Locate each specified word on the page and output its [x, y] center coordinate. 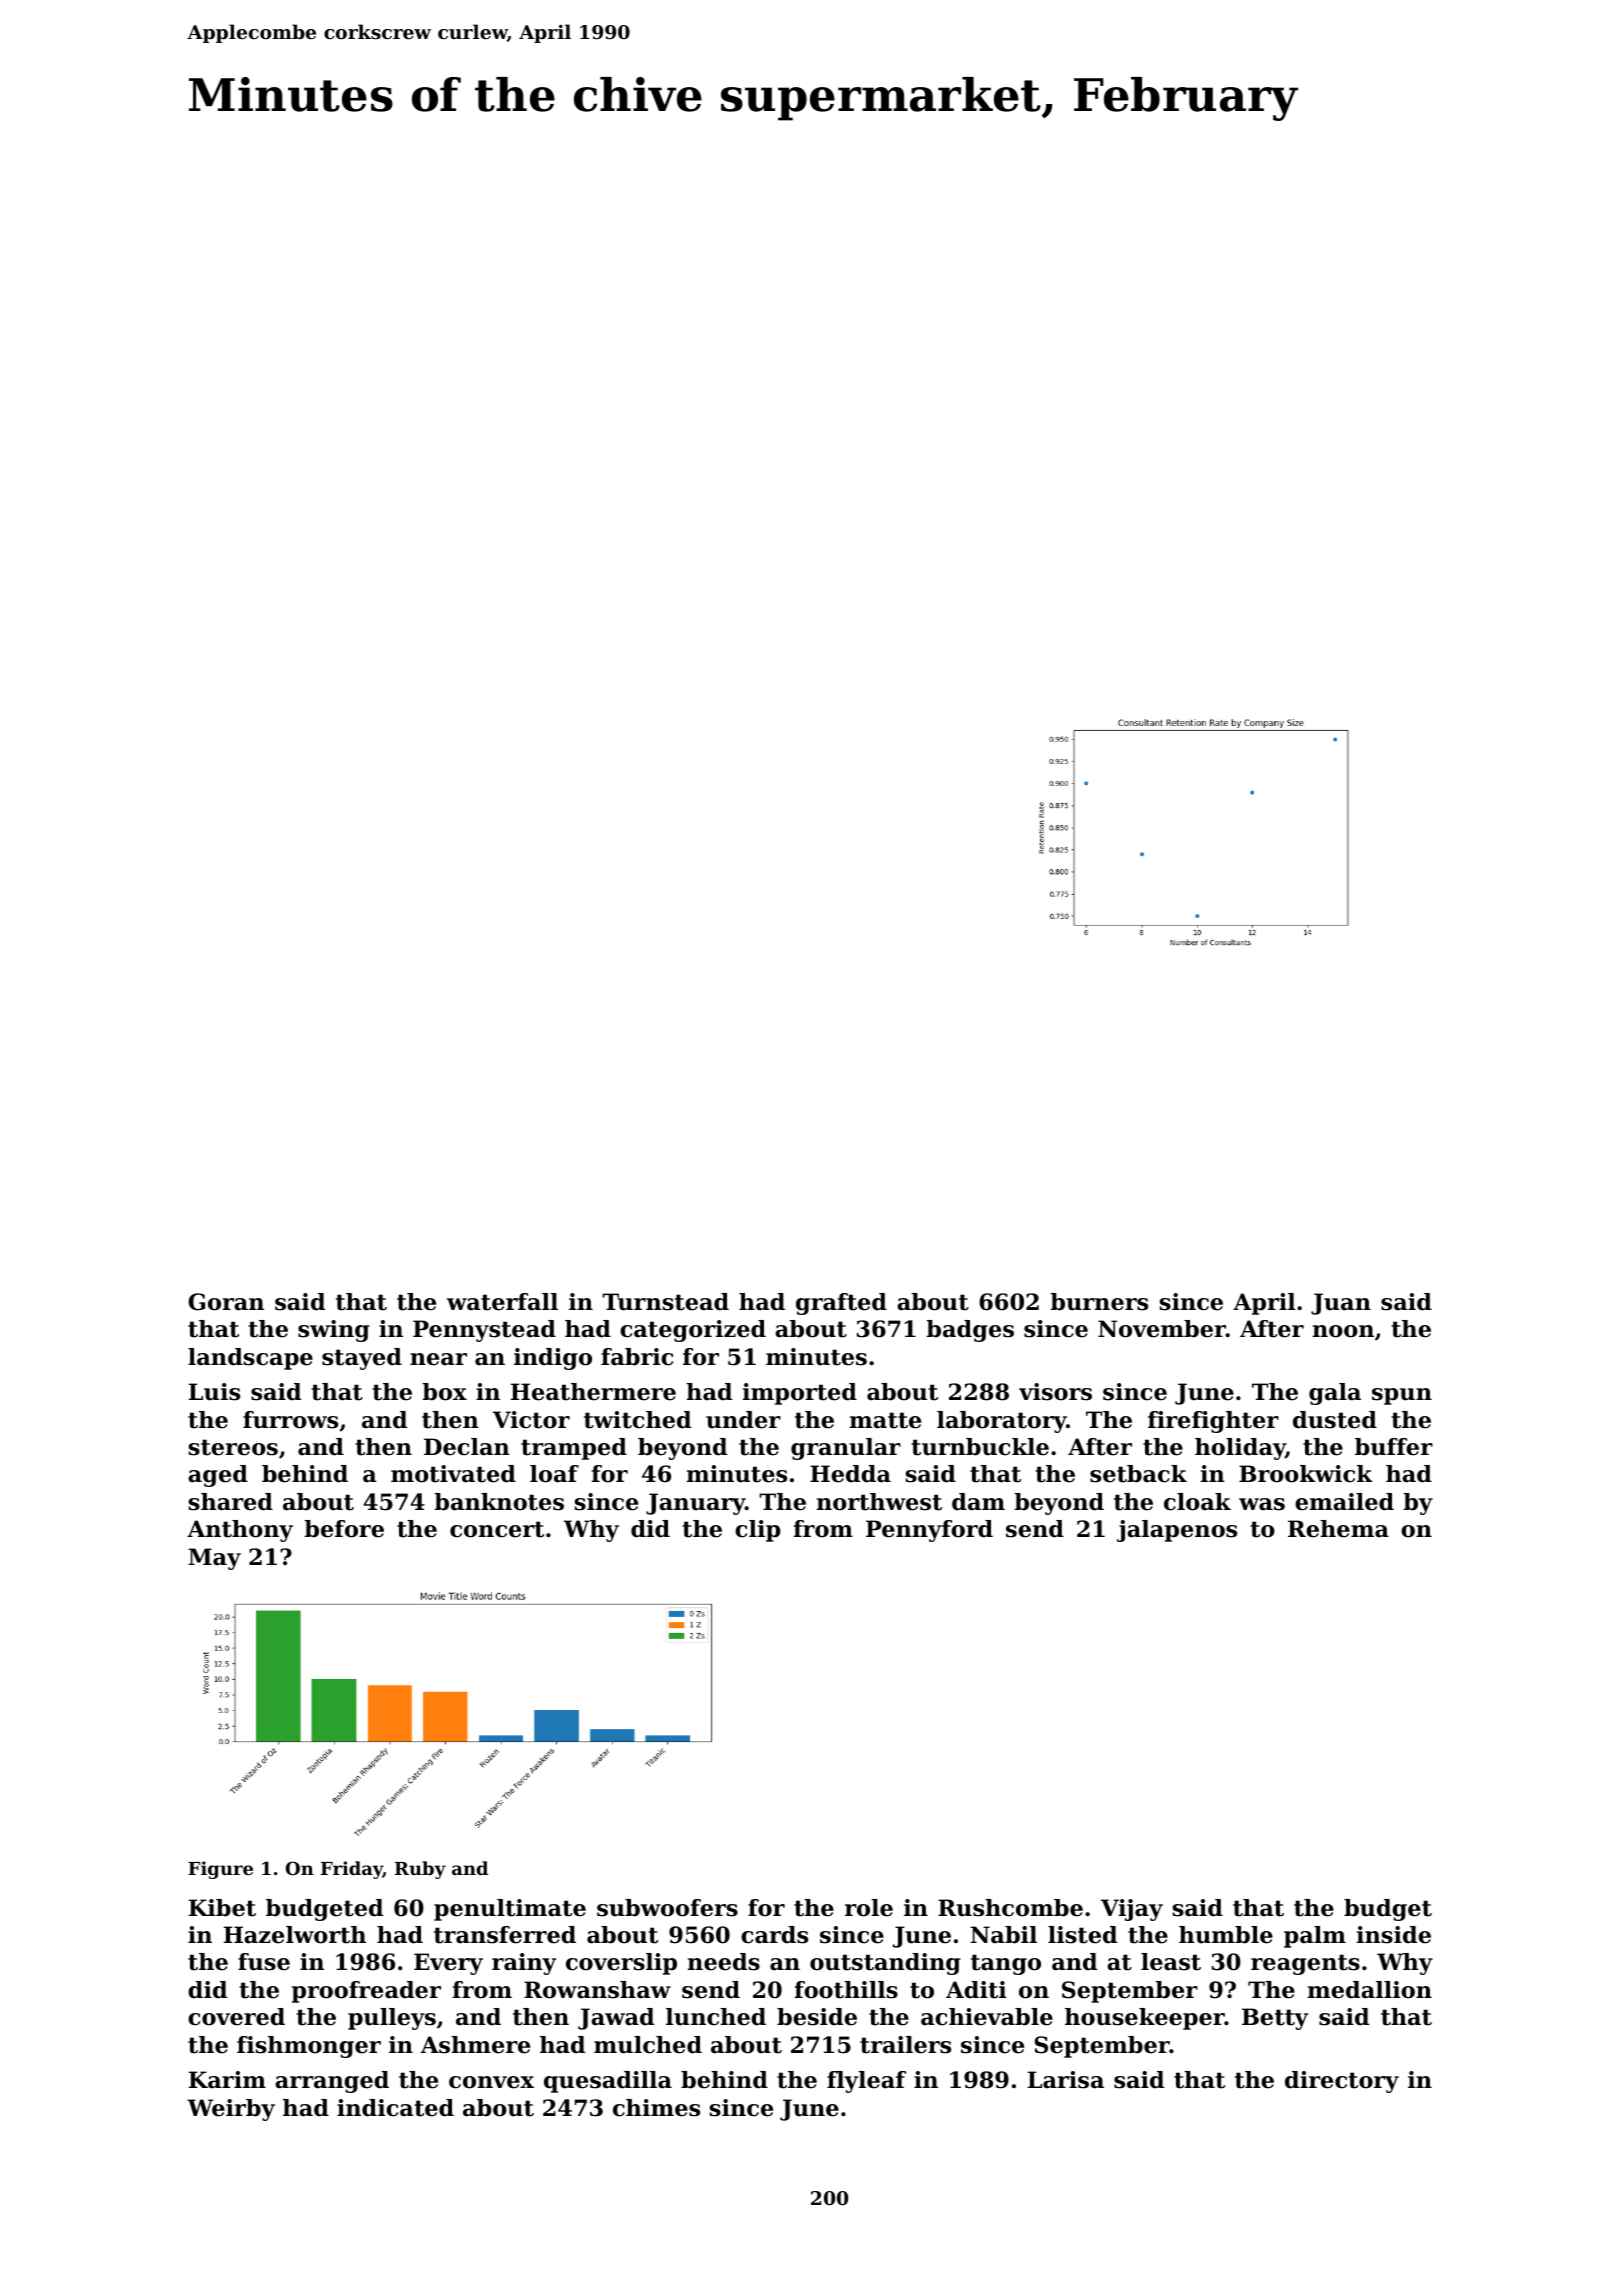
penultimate [510, 1910]
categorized [693, 1331]
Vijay [1132, 1910]
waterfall [502, 1302]
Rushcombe [1010, 1908]
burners [1099, 1302]
